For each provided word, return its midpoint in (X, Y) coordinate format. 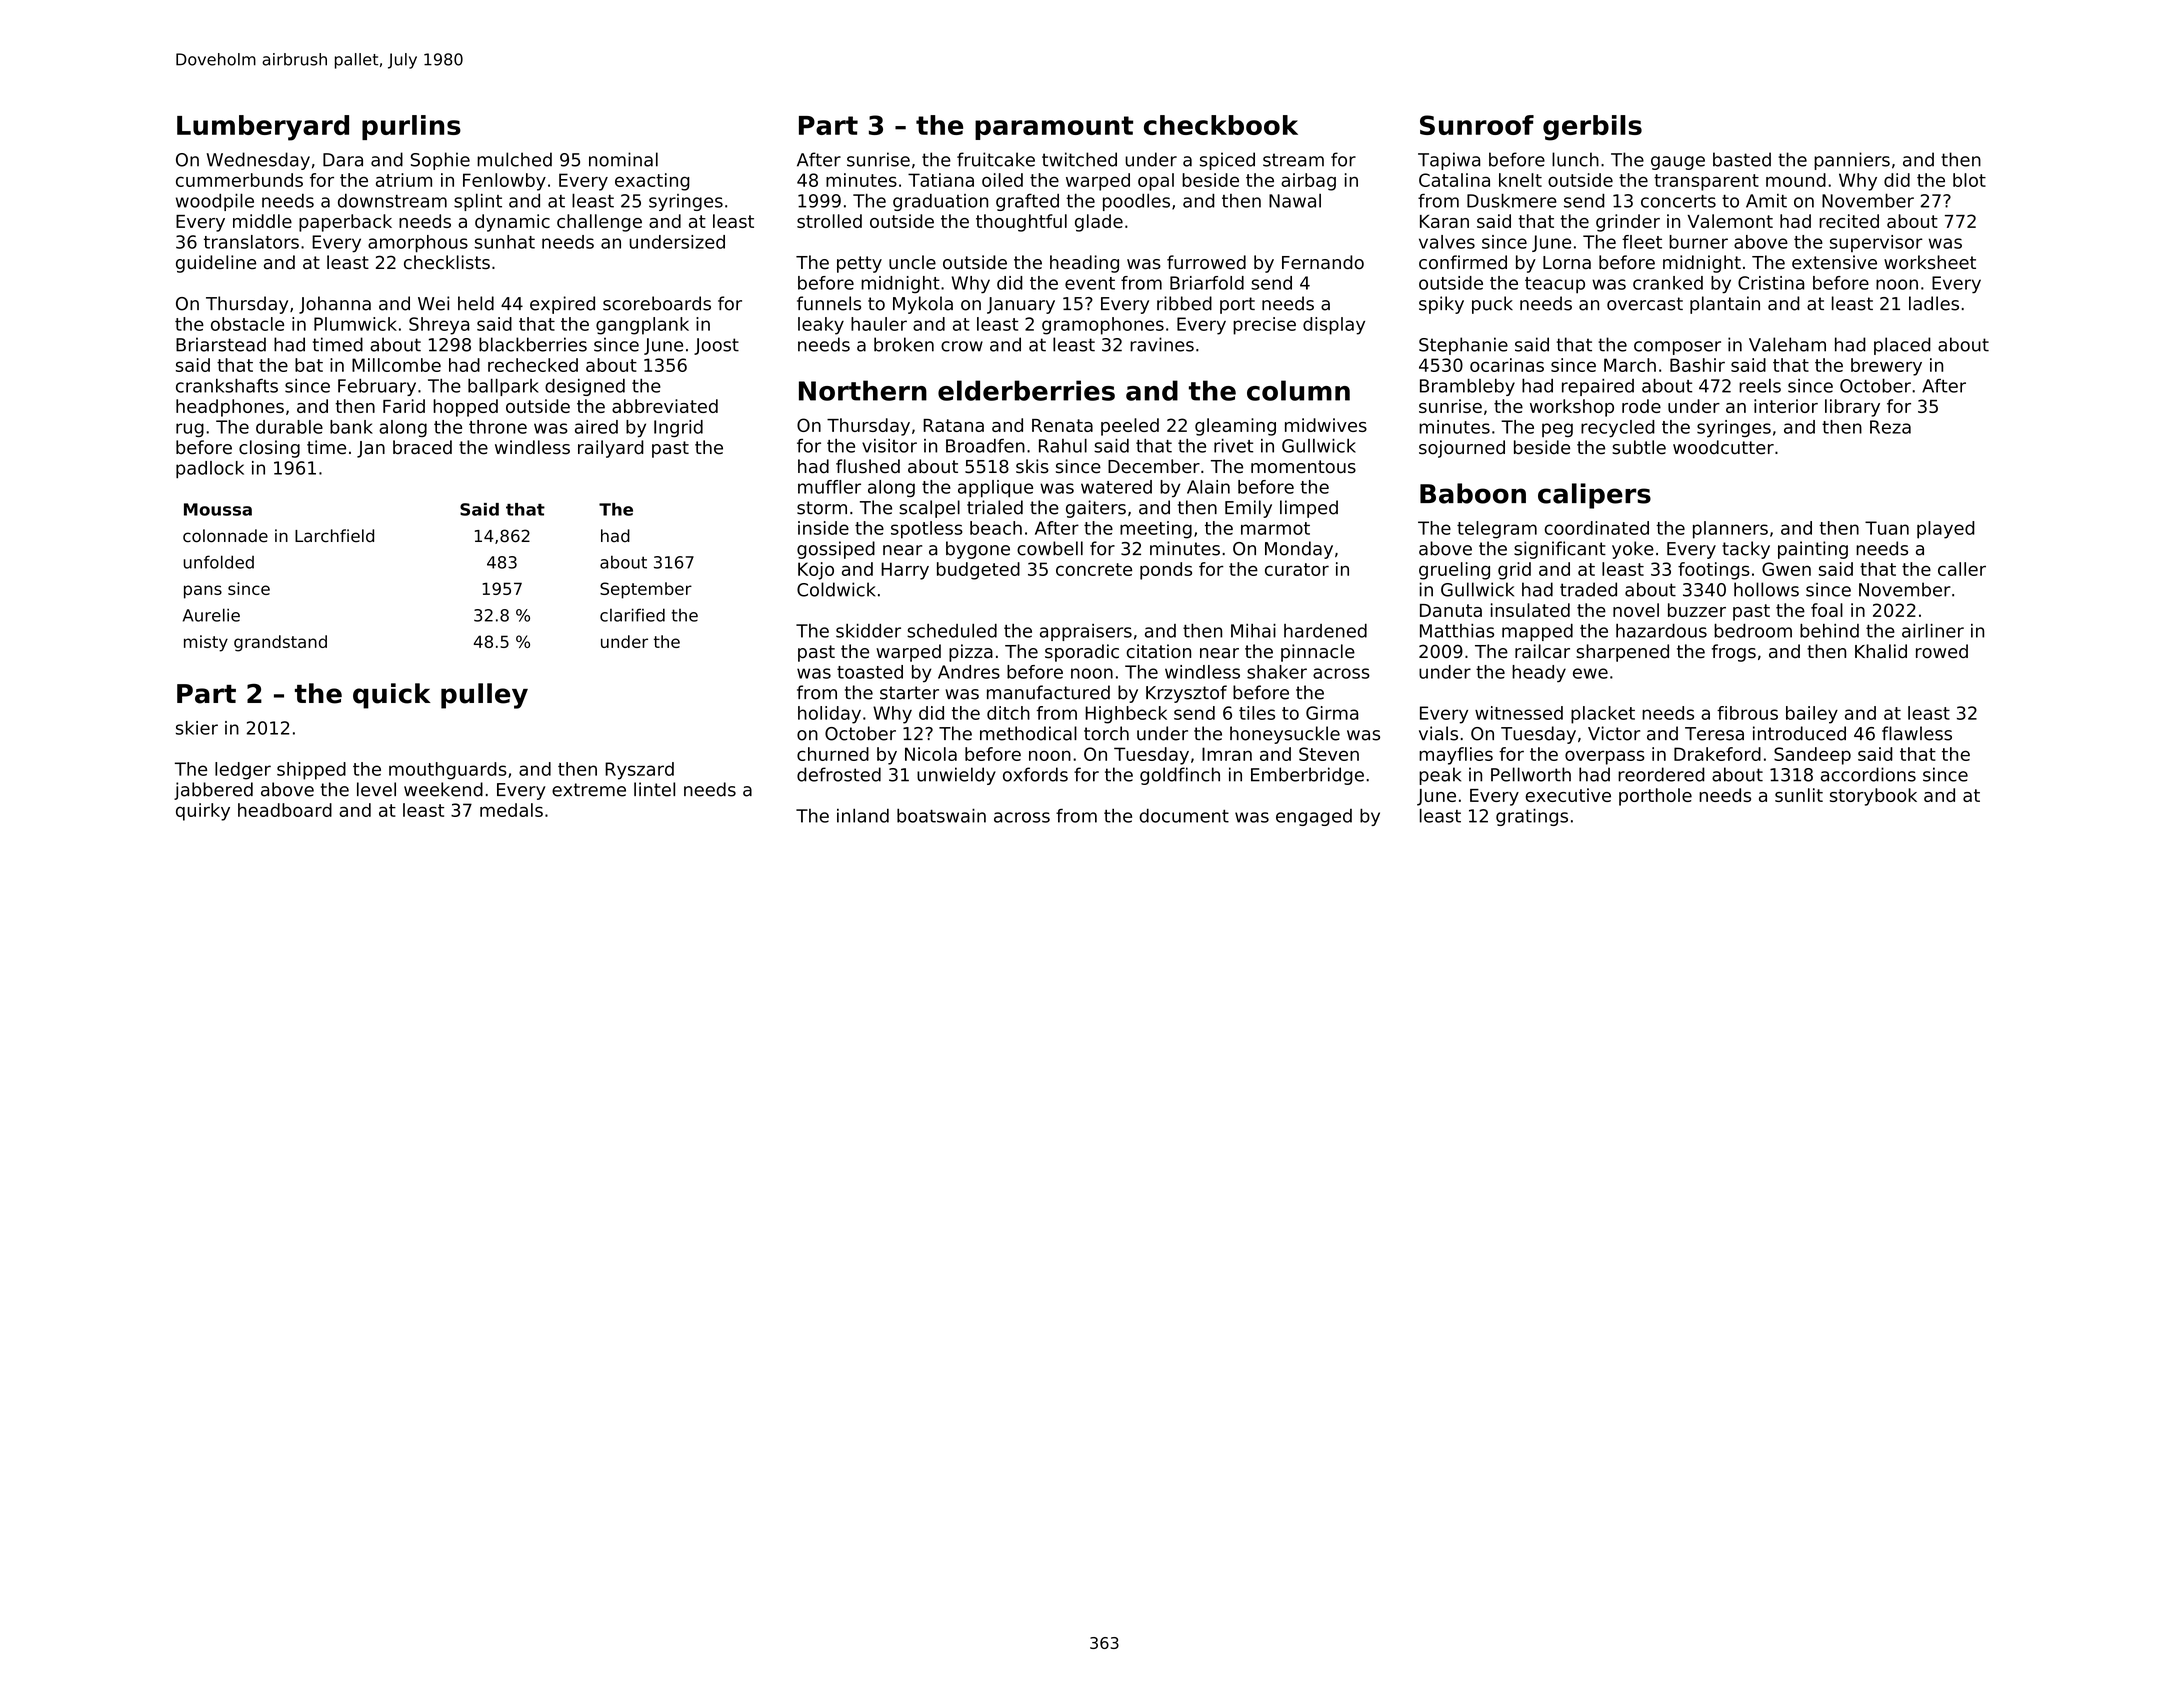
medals (511, 810)
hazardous (1661, 631)
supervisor (1876, 243)
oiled (1002, 180)
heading (1084, 264)
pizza (971, 653)
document (1184, 816)
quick (392, 696)
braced (422, 447)
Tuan (1887, 528)
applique (995, 489)
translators (251, 242)
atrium (404, 180)
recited (1849, 221)
